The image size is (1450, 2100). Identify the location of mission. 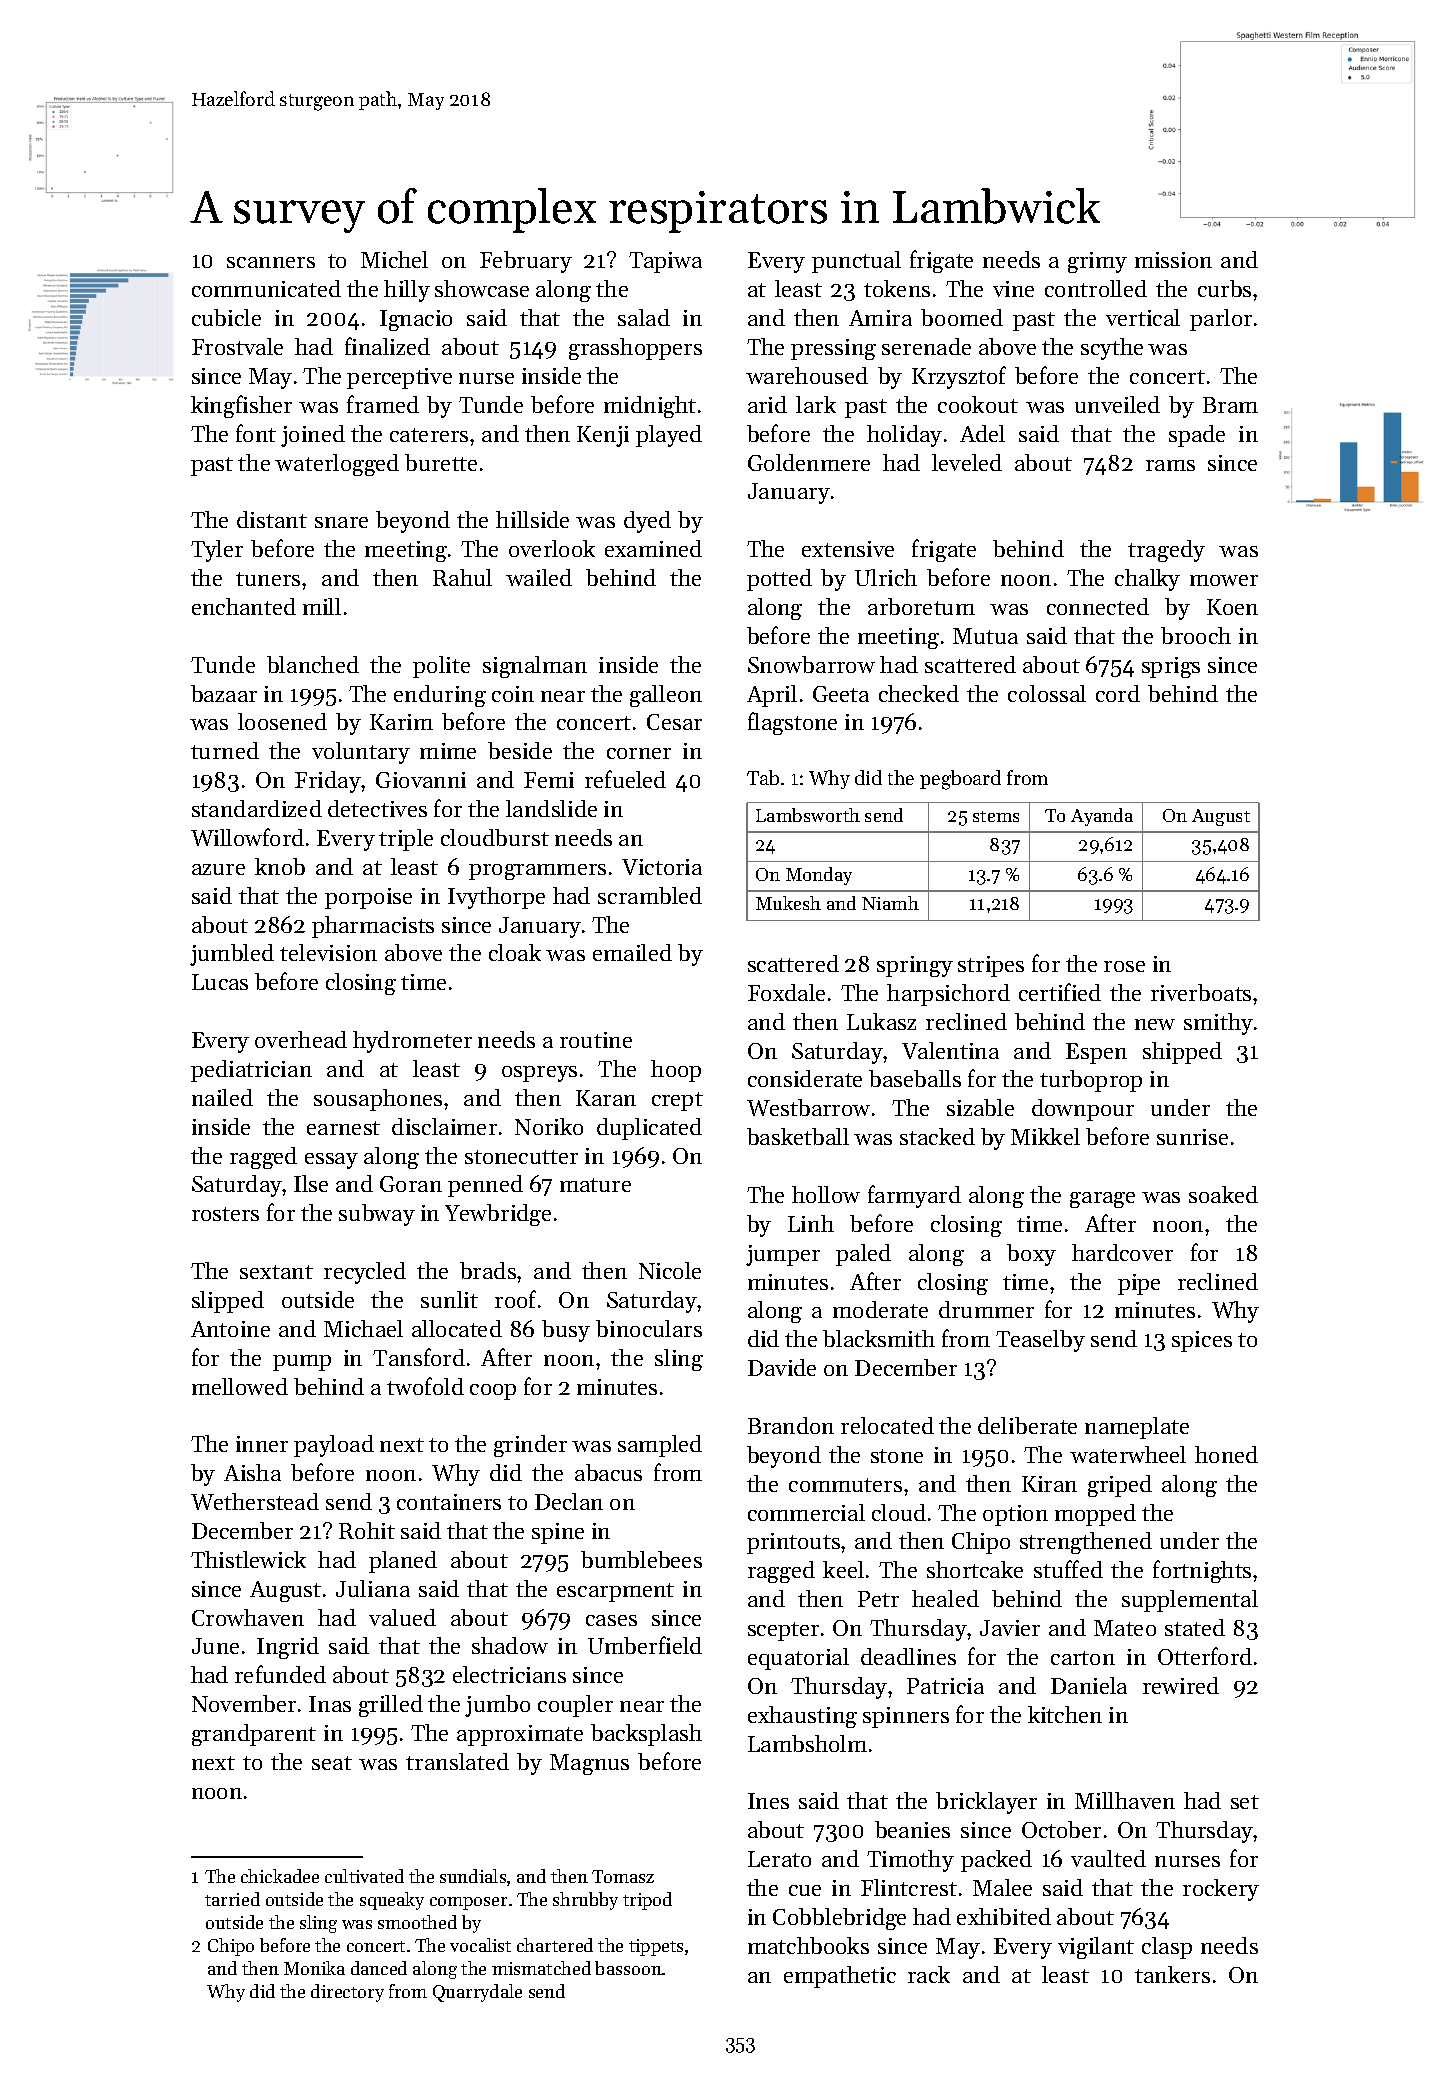
(1173, 260).
